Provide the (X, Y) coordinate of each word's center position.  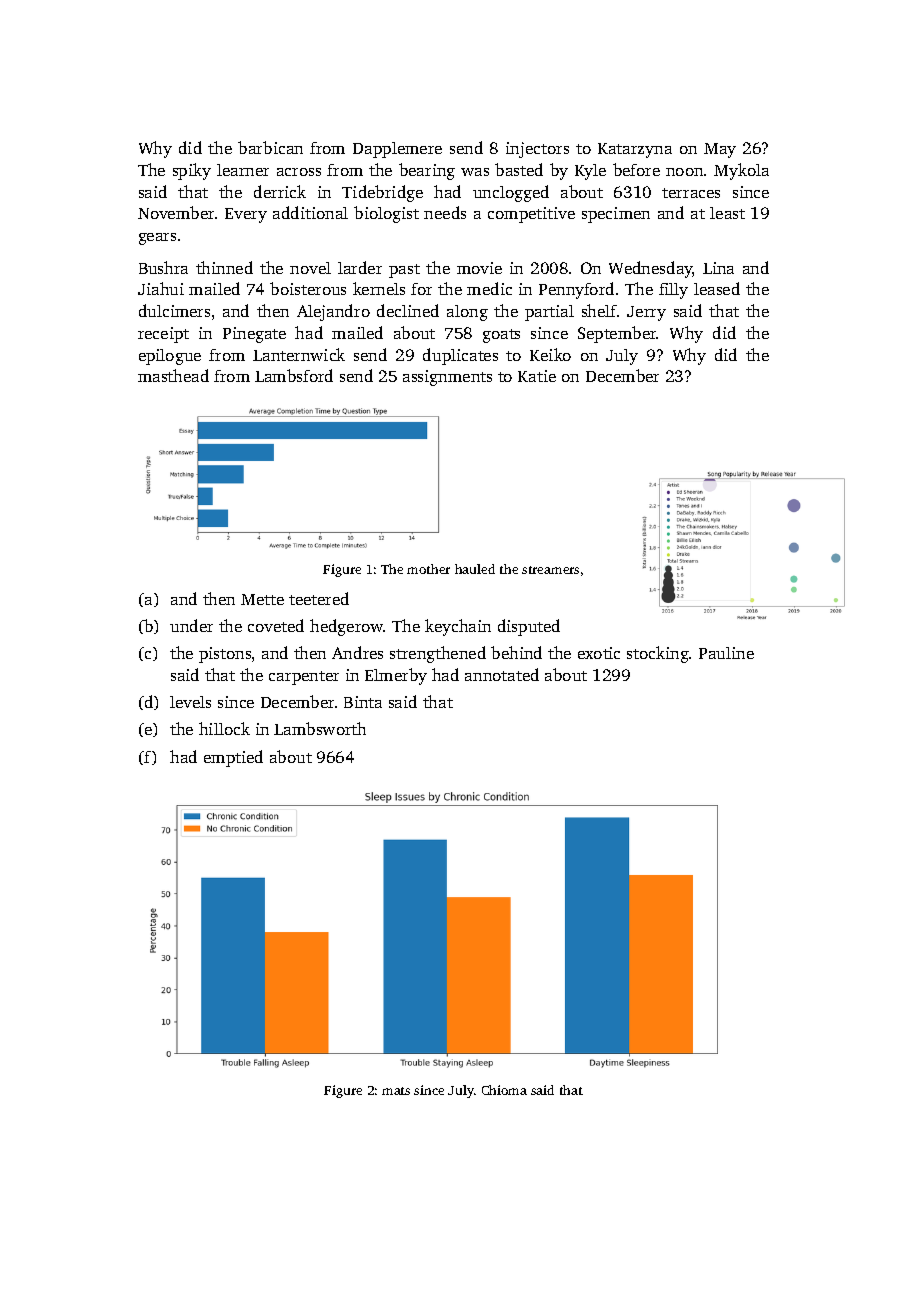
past (404, 271)
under (191, 625)
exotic (599, 653)
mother (428, 569)
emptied (233, 758)
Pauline (726, 653)
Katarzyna (635, 150)
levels (190, 702)
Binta (363, 702)
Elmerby (396, 676)
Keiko (550, 354)
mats (396, 1091)
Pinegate (254, 335)
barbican (270, 147)
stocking (658, 654)
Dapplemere (397, 150)
